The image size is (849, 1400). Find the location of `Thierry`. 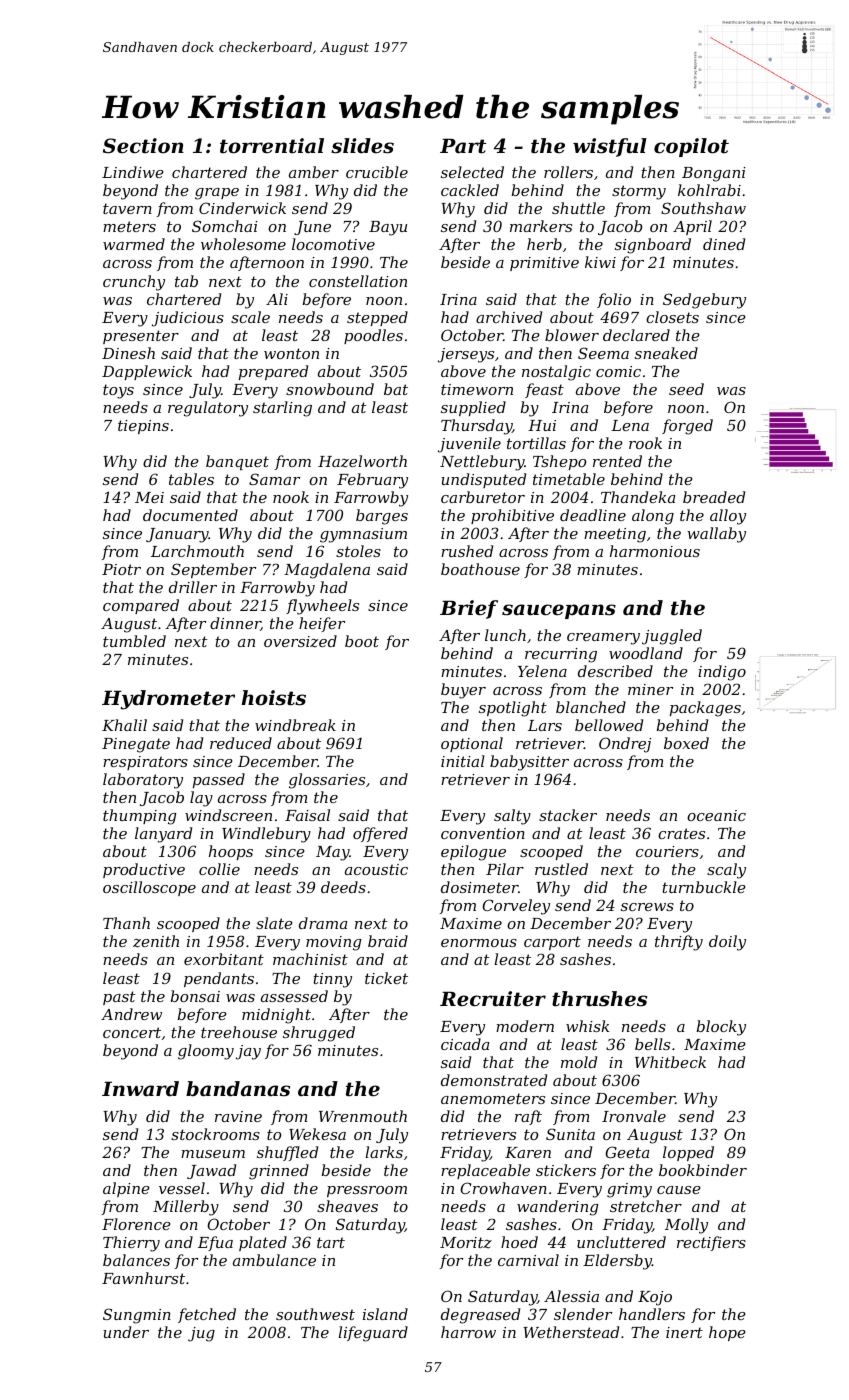

Thierry is located at coordinates (131, 1244).
